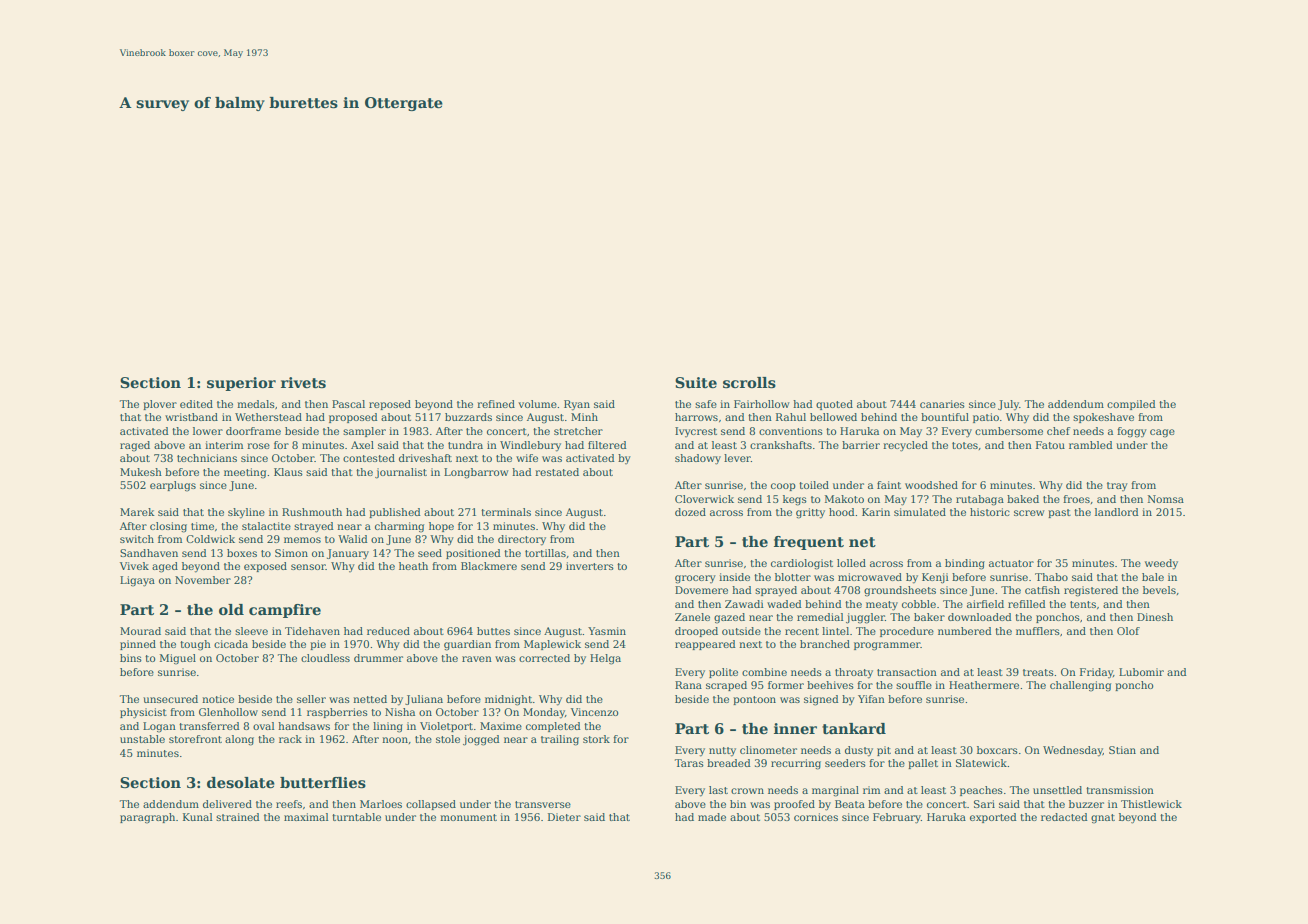 Image resolution: width=1308 pixels, height=924 pixels. Describe the element at coordinates (381, 804) in the image. I see `Marloes` at that location.
